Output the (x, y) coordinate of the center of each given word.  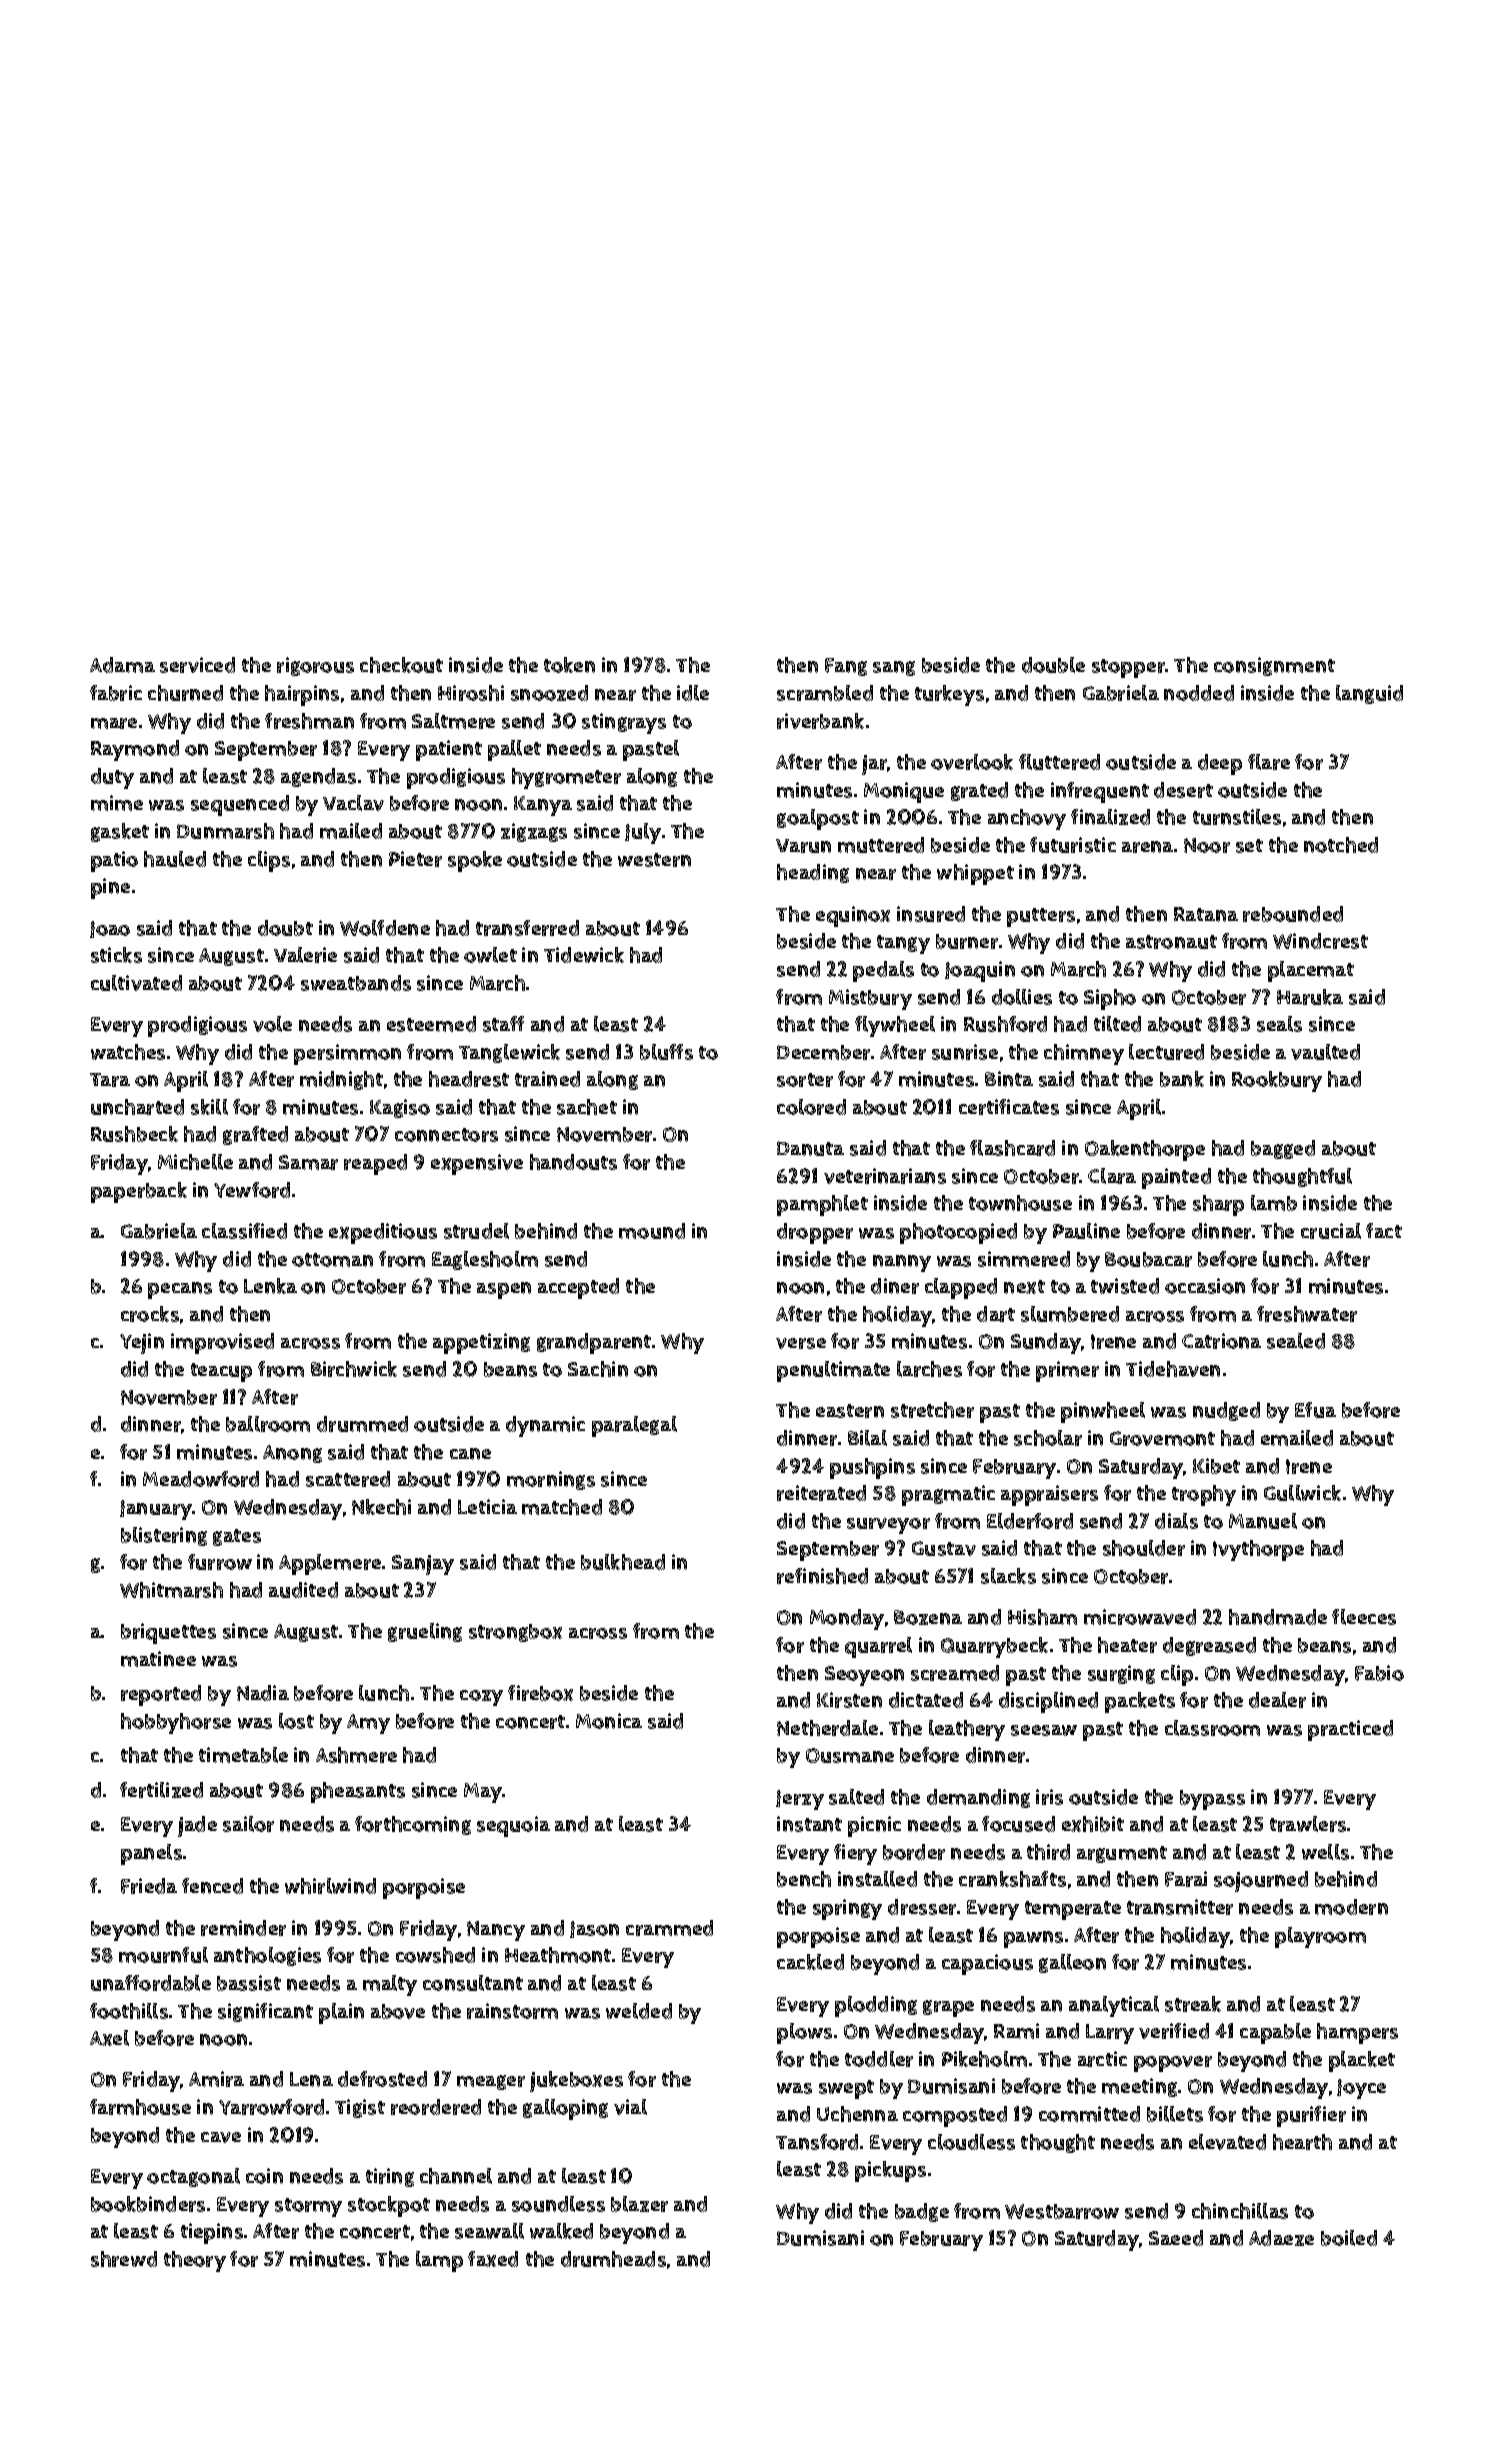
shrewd (124, 2259)
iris (1049, 1797)
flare (1269, 762)
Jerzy (800, 1800)
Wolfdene (385, 928)
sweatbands (356, 983)
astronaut (1171, 942)
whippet (975, 874)
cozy (481, 1698)
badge (922, 2212)
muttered (881, 845)
